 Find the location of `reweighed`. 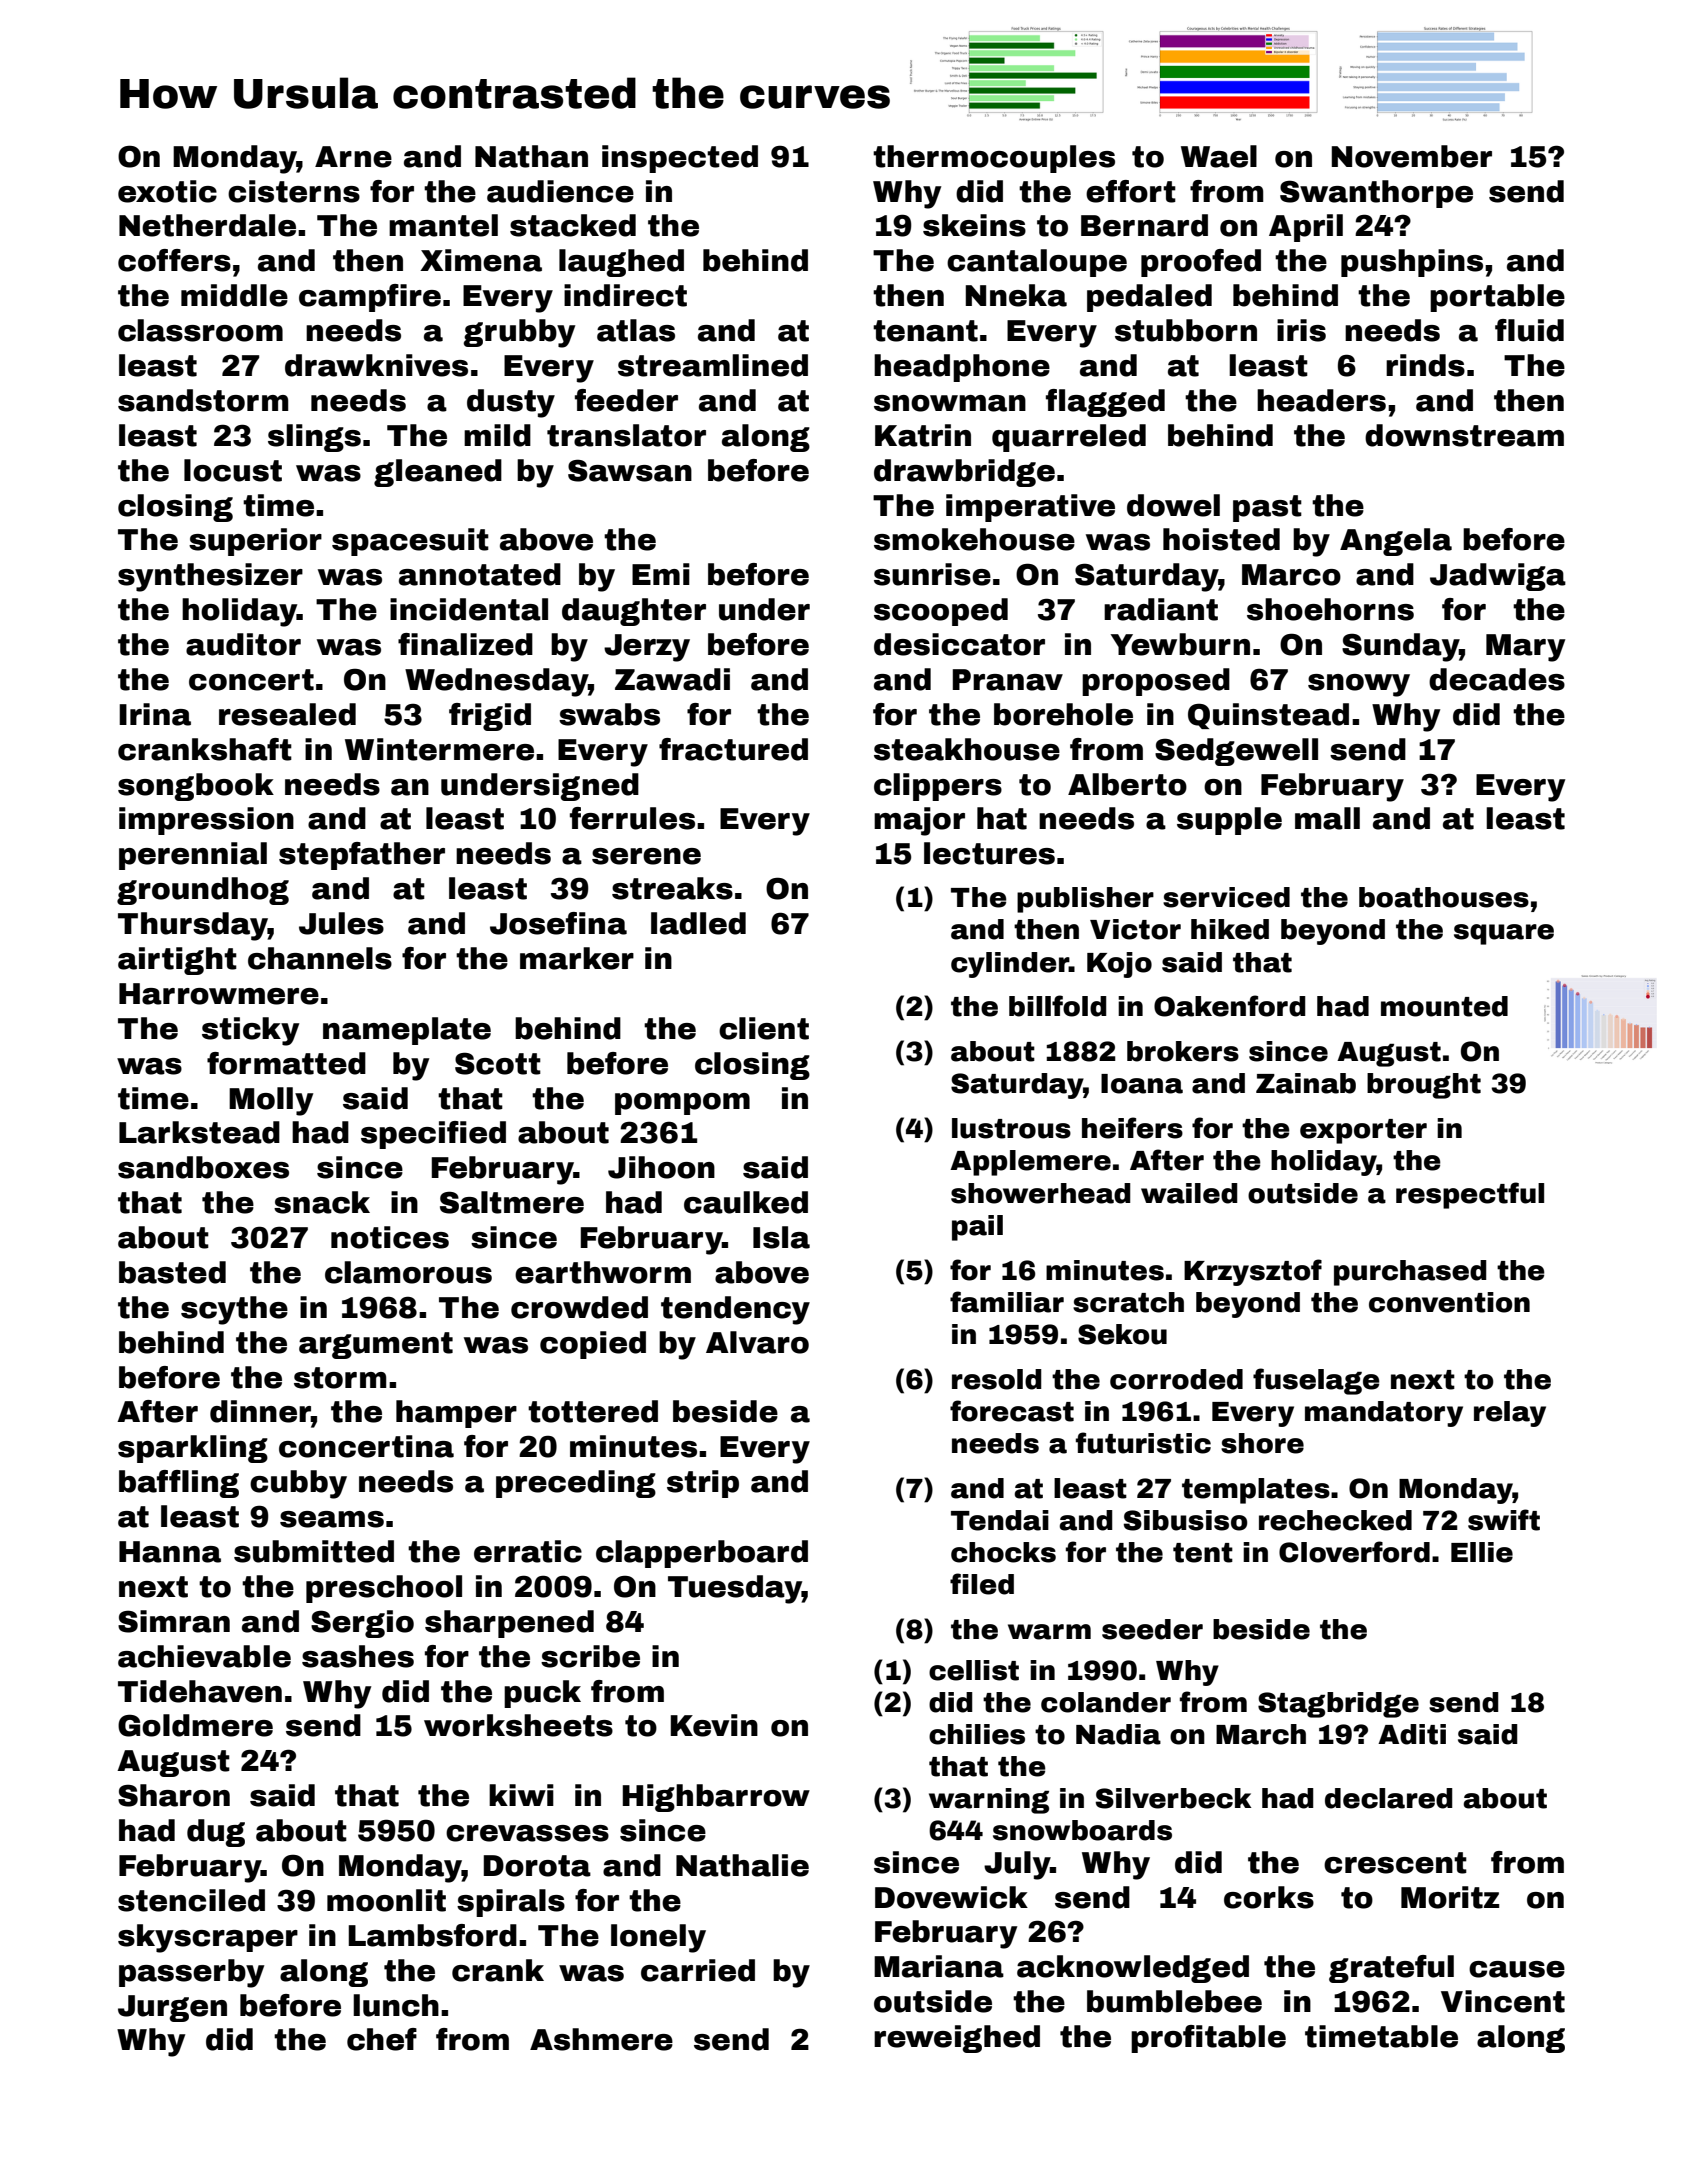

reweighed is located at coordinates (957, 2039).
